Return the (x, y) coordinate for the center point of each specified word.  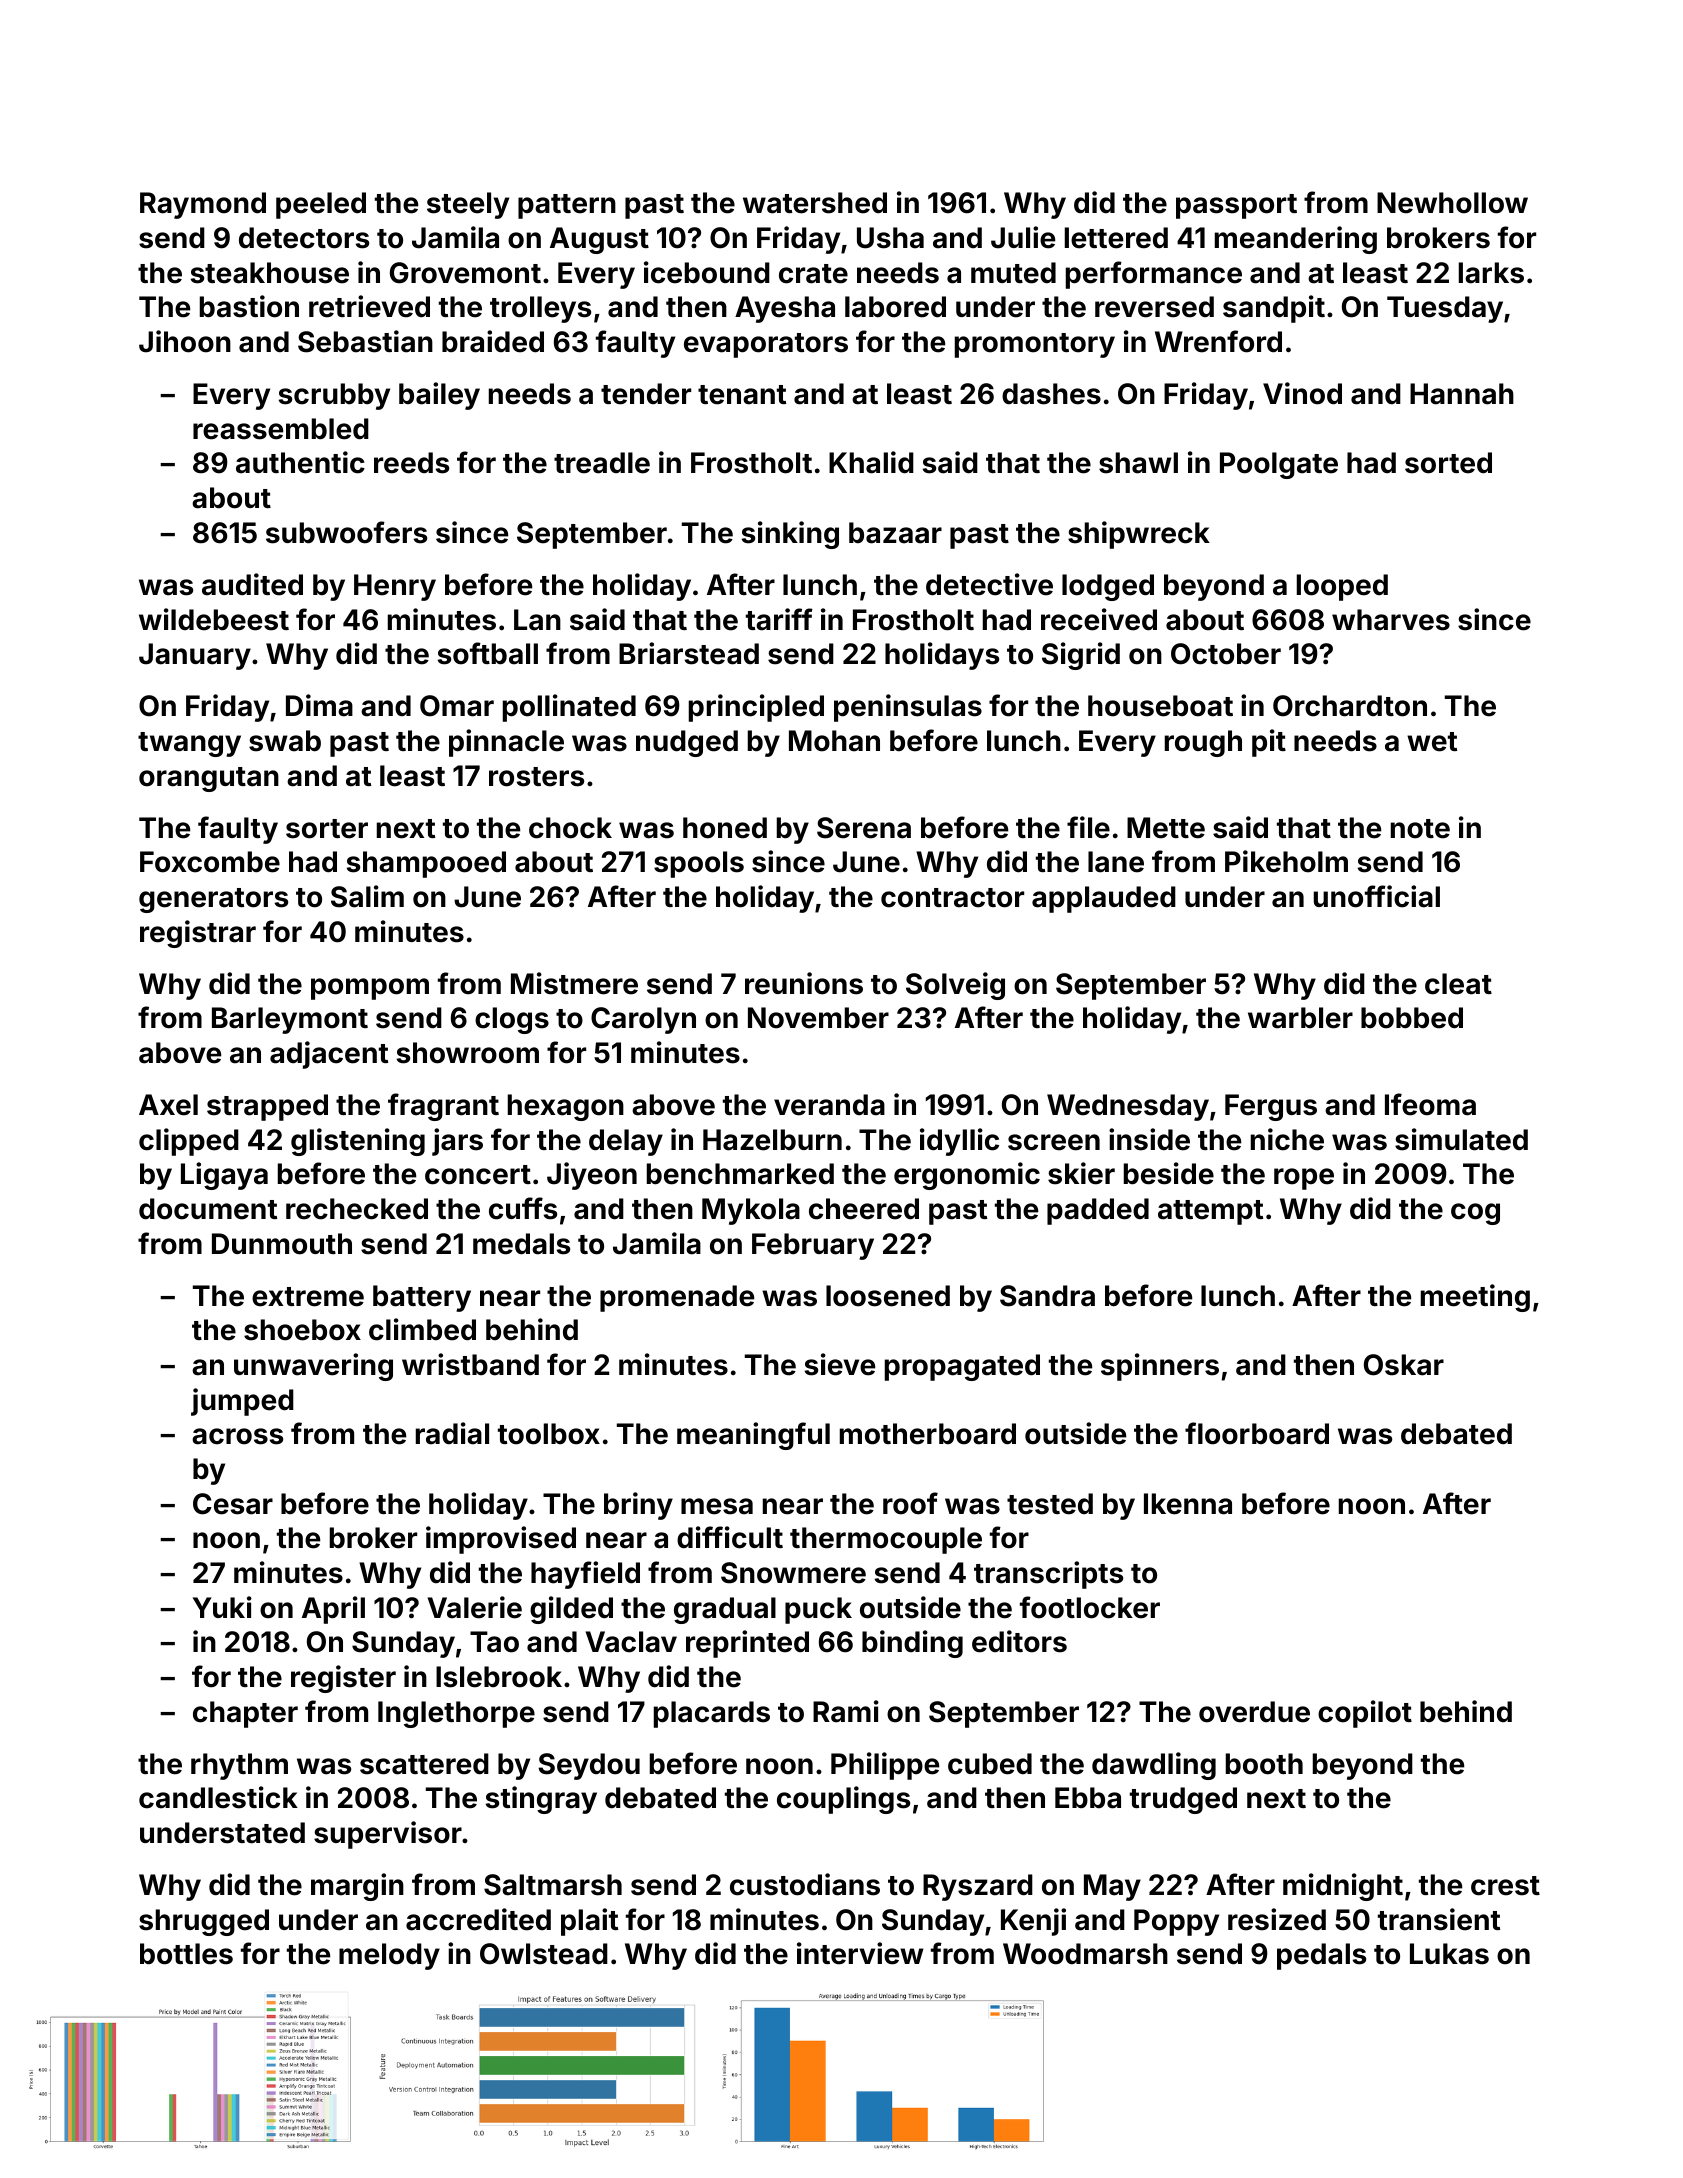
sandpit (1274, 309)
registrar (198, 934)
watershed (815, 203)
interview (860, 1953)
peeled (321, 205)
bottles (186, 1954)
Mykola (751, 1211)
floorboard (1257, 1433)
